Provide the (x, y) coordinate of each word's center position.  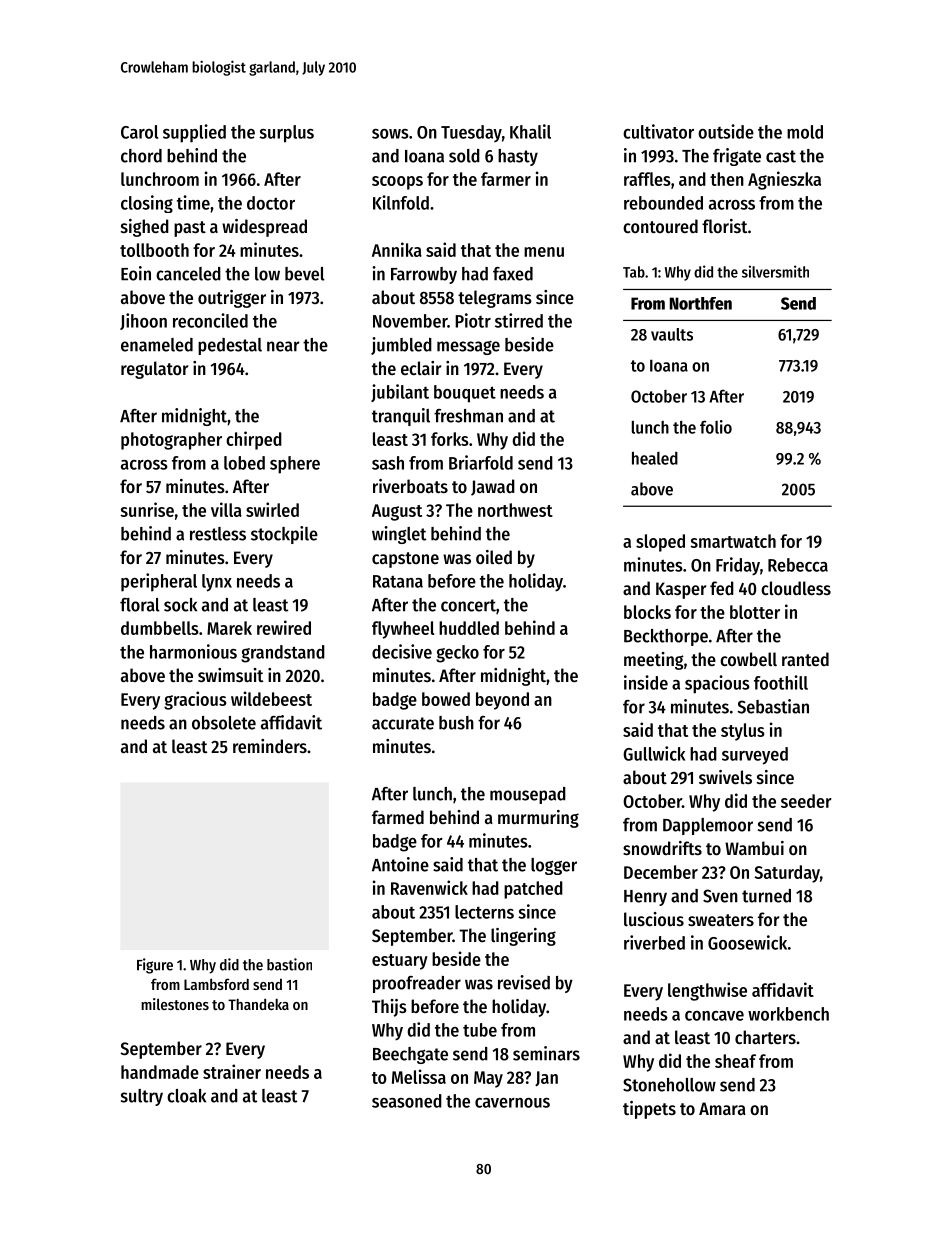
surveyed (755, 756)
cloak (186, 1096)
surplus (286, 134)
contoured (660, 226)
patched (533, 890)
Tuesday (471, 133)
